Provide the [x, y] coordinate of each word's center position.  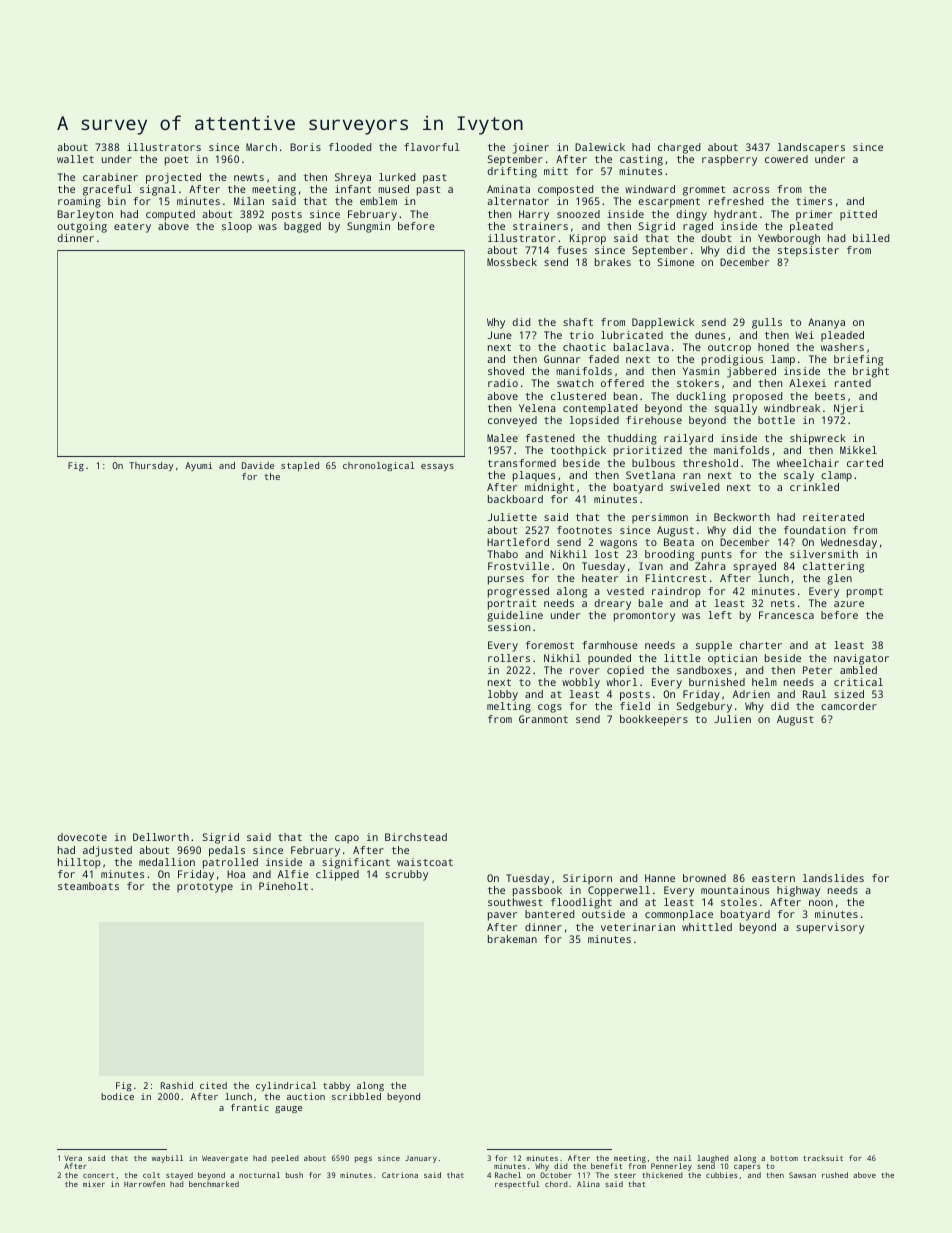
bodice [117, 1096]
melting [509, 707]
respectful [517, 1185]
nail [682, 1158]
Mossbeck [512, 262]
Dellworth [161, 837]
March [261, 147]
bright [871, 372]
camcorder [849, 706]
